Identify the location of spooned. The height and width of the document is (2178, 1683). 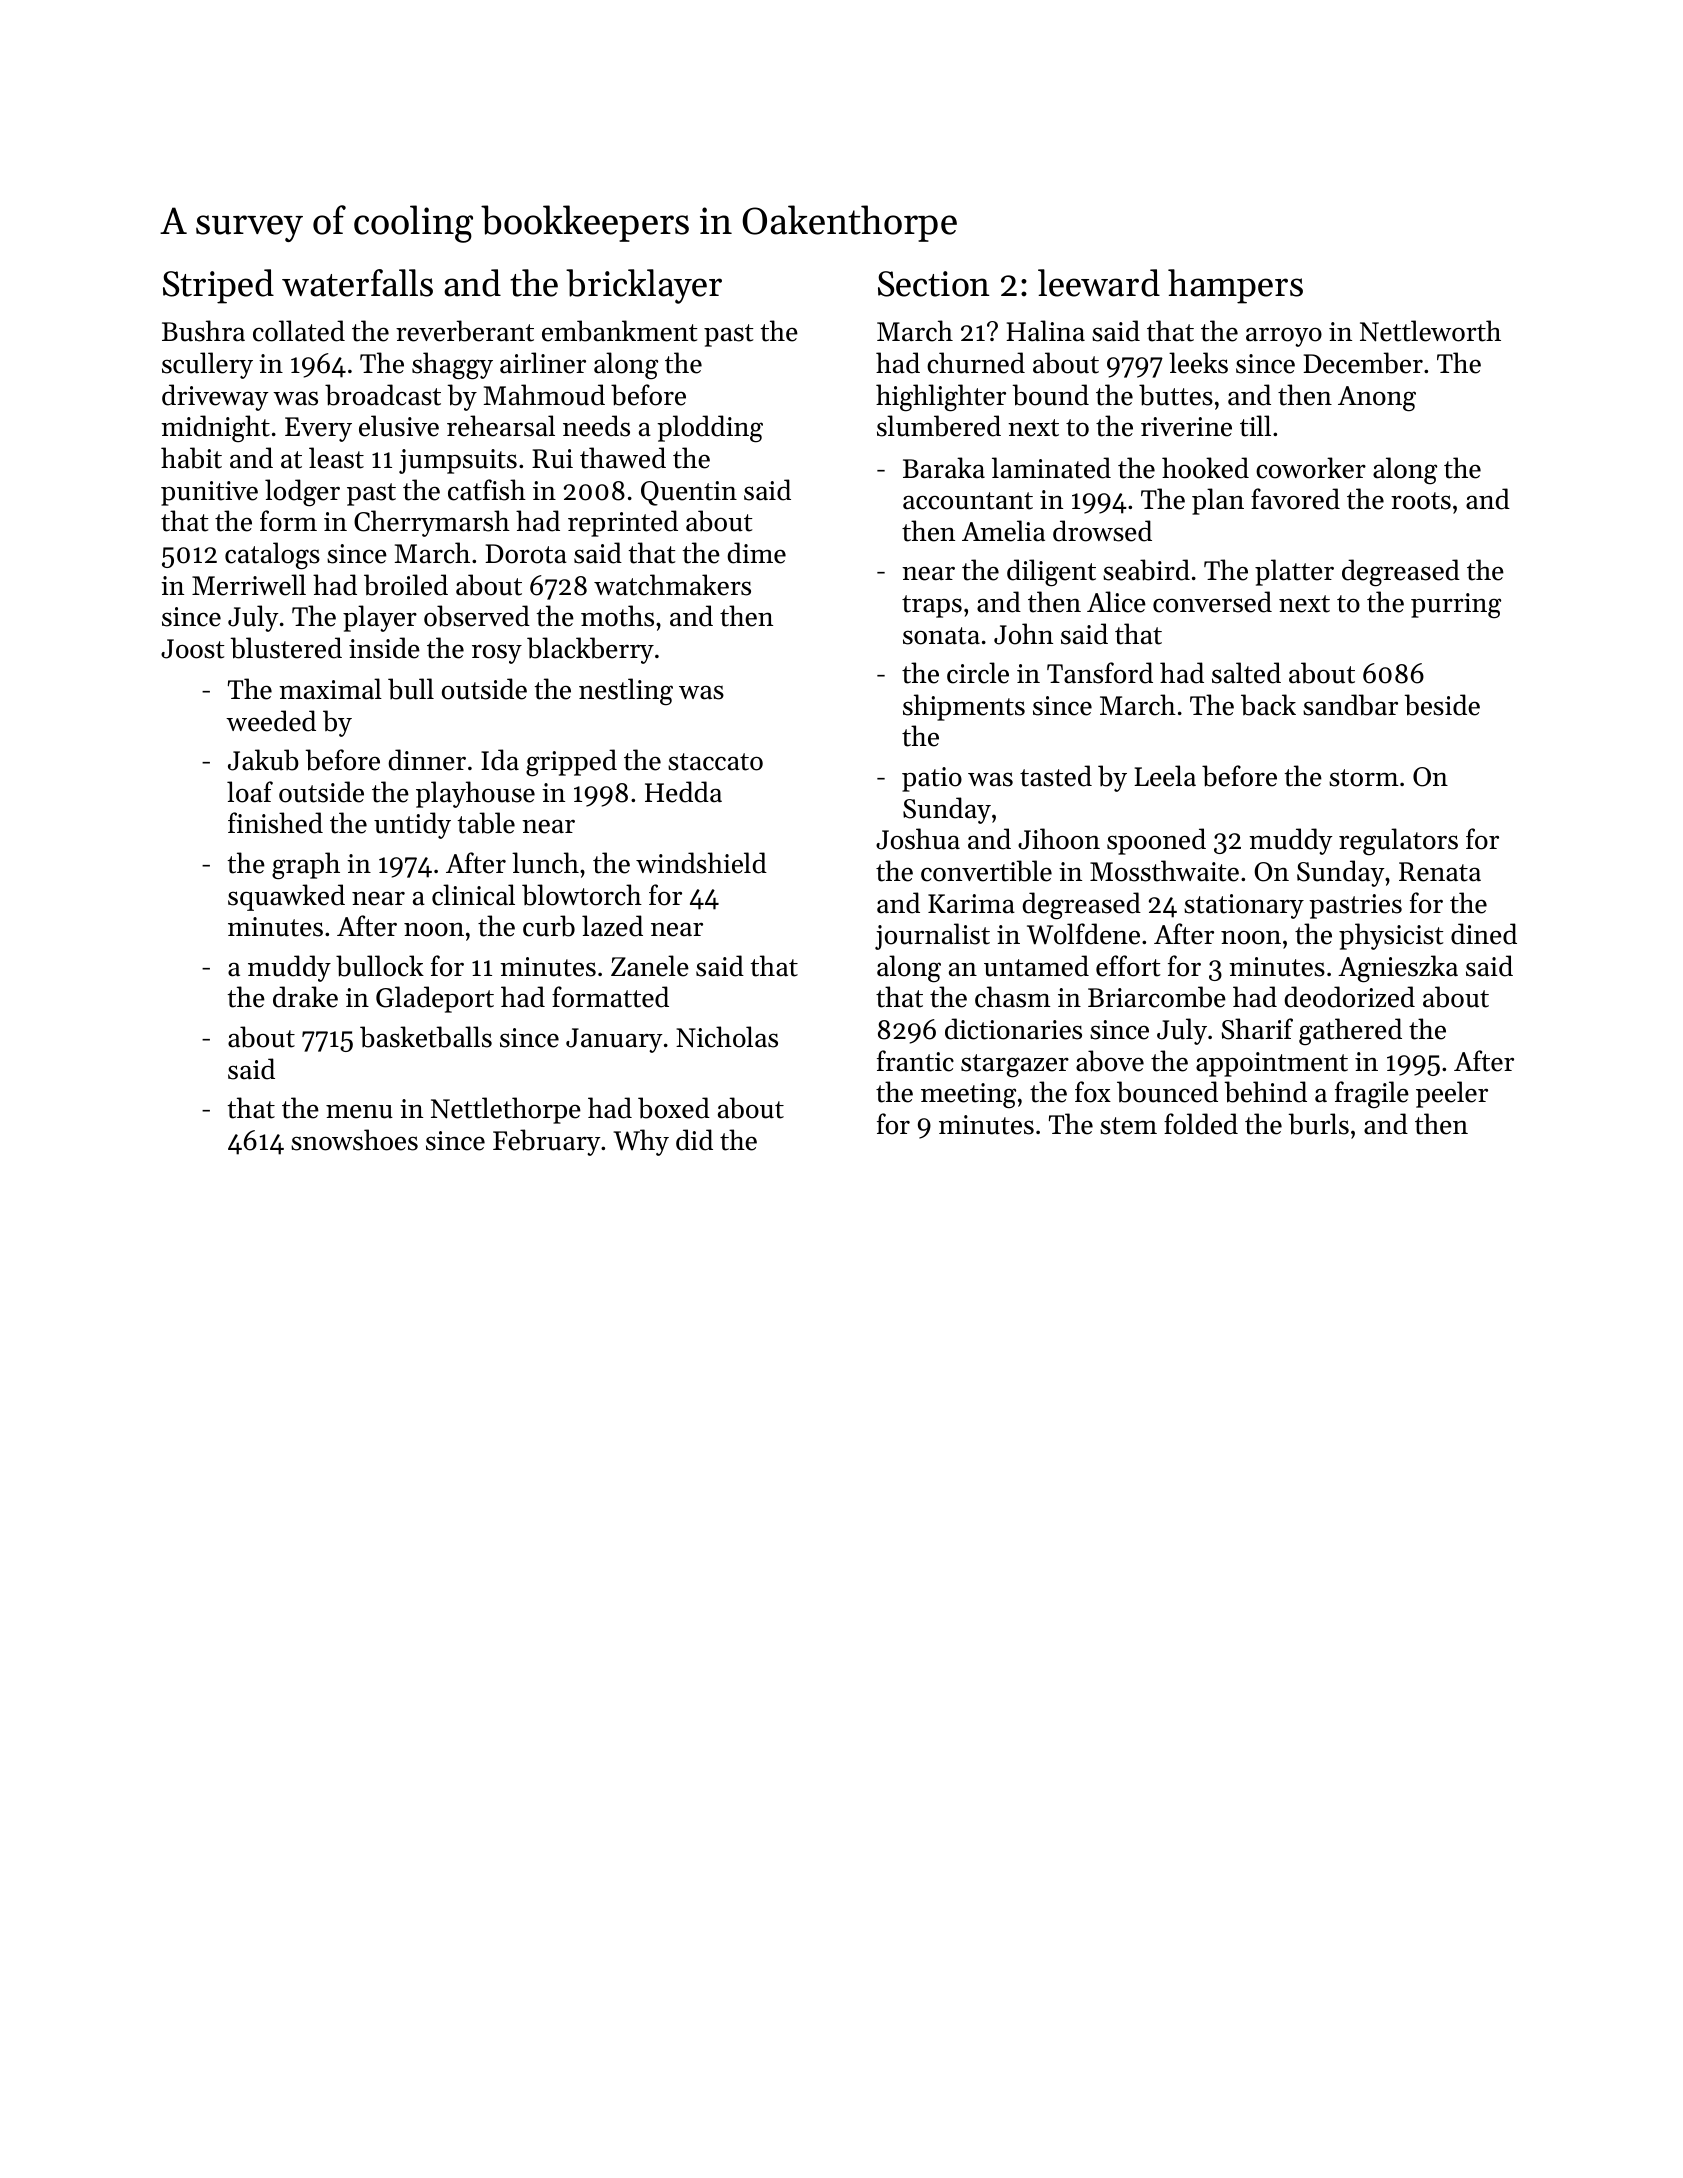
(1156, 841).
